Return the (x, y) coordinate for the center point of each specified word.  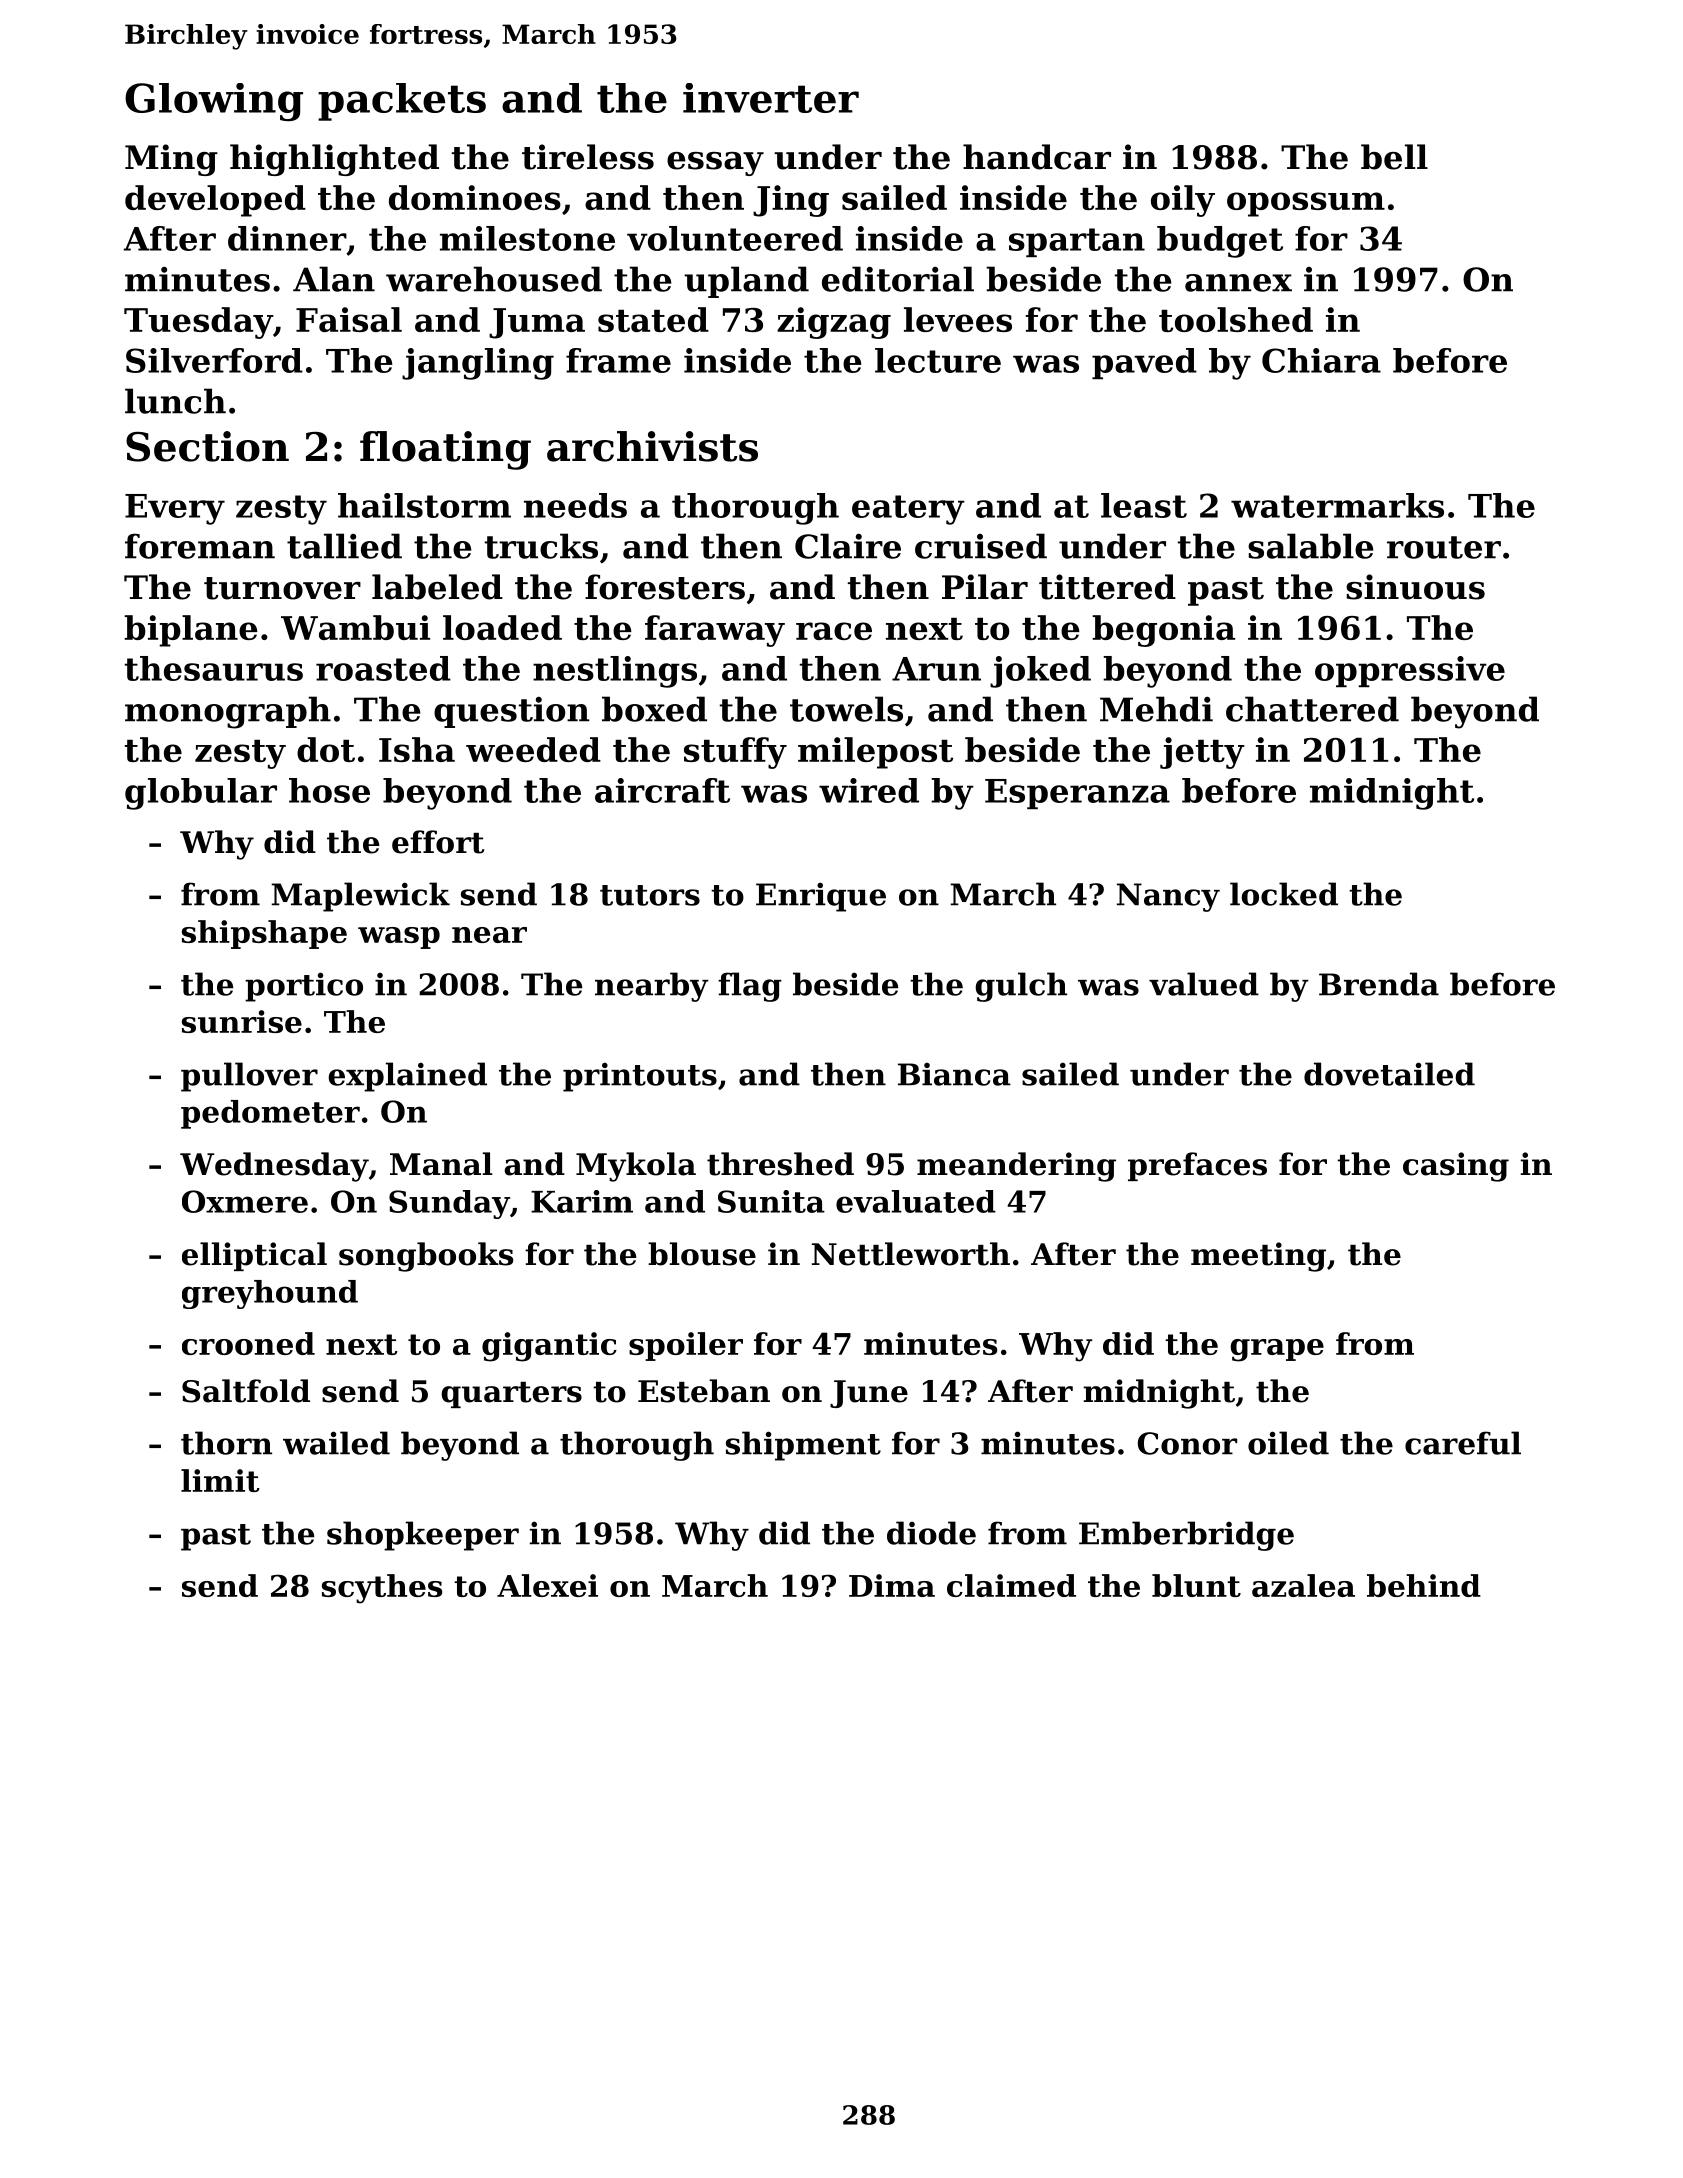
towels (846, 709)
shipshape (264, 934)
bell (1394, 157)
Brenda (1379, 984)
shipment (803, 1446)
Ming (171, 160)
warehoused (494, 279)
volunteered (735, 238)
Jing (791, 201)
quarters (511, 1395)
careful (1463, 1443)
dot (326, 749)
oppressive (1410, 671)
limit (220, 1480)
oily (1183, 201)
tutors (650, 895)
